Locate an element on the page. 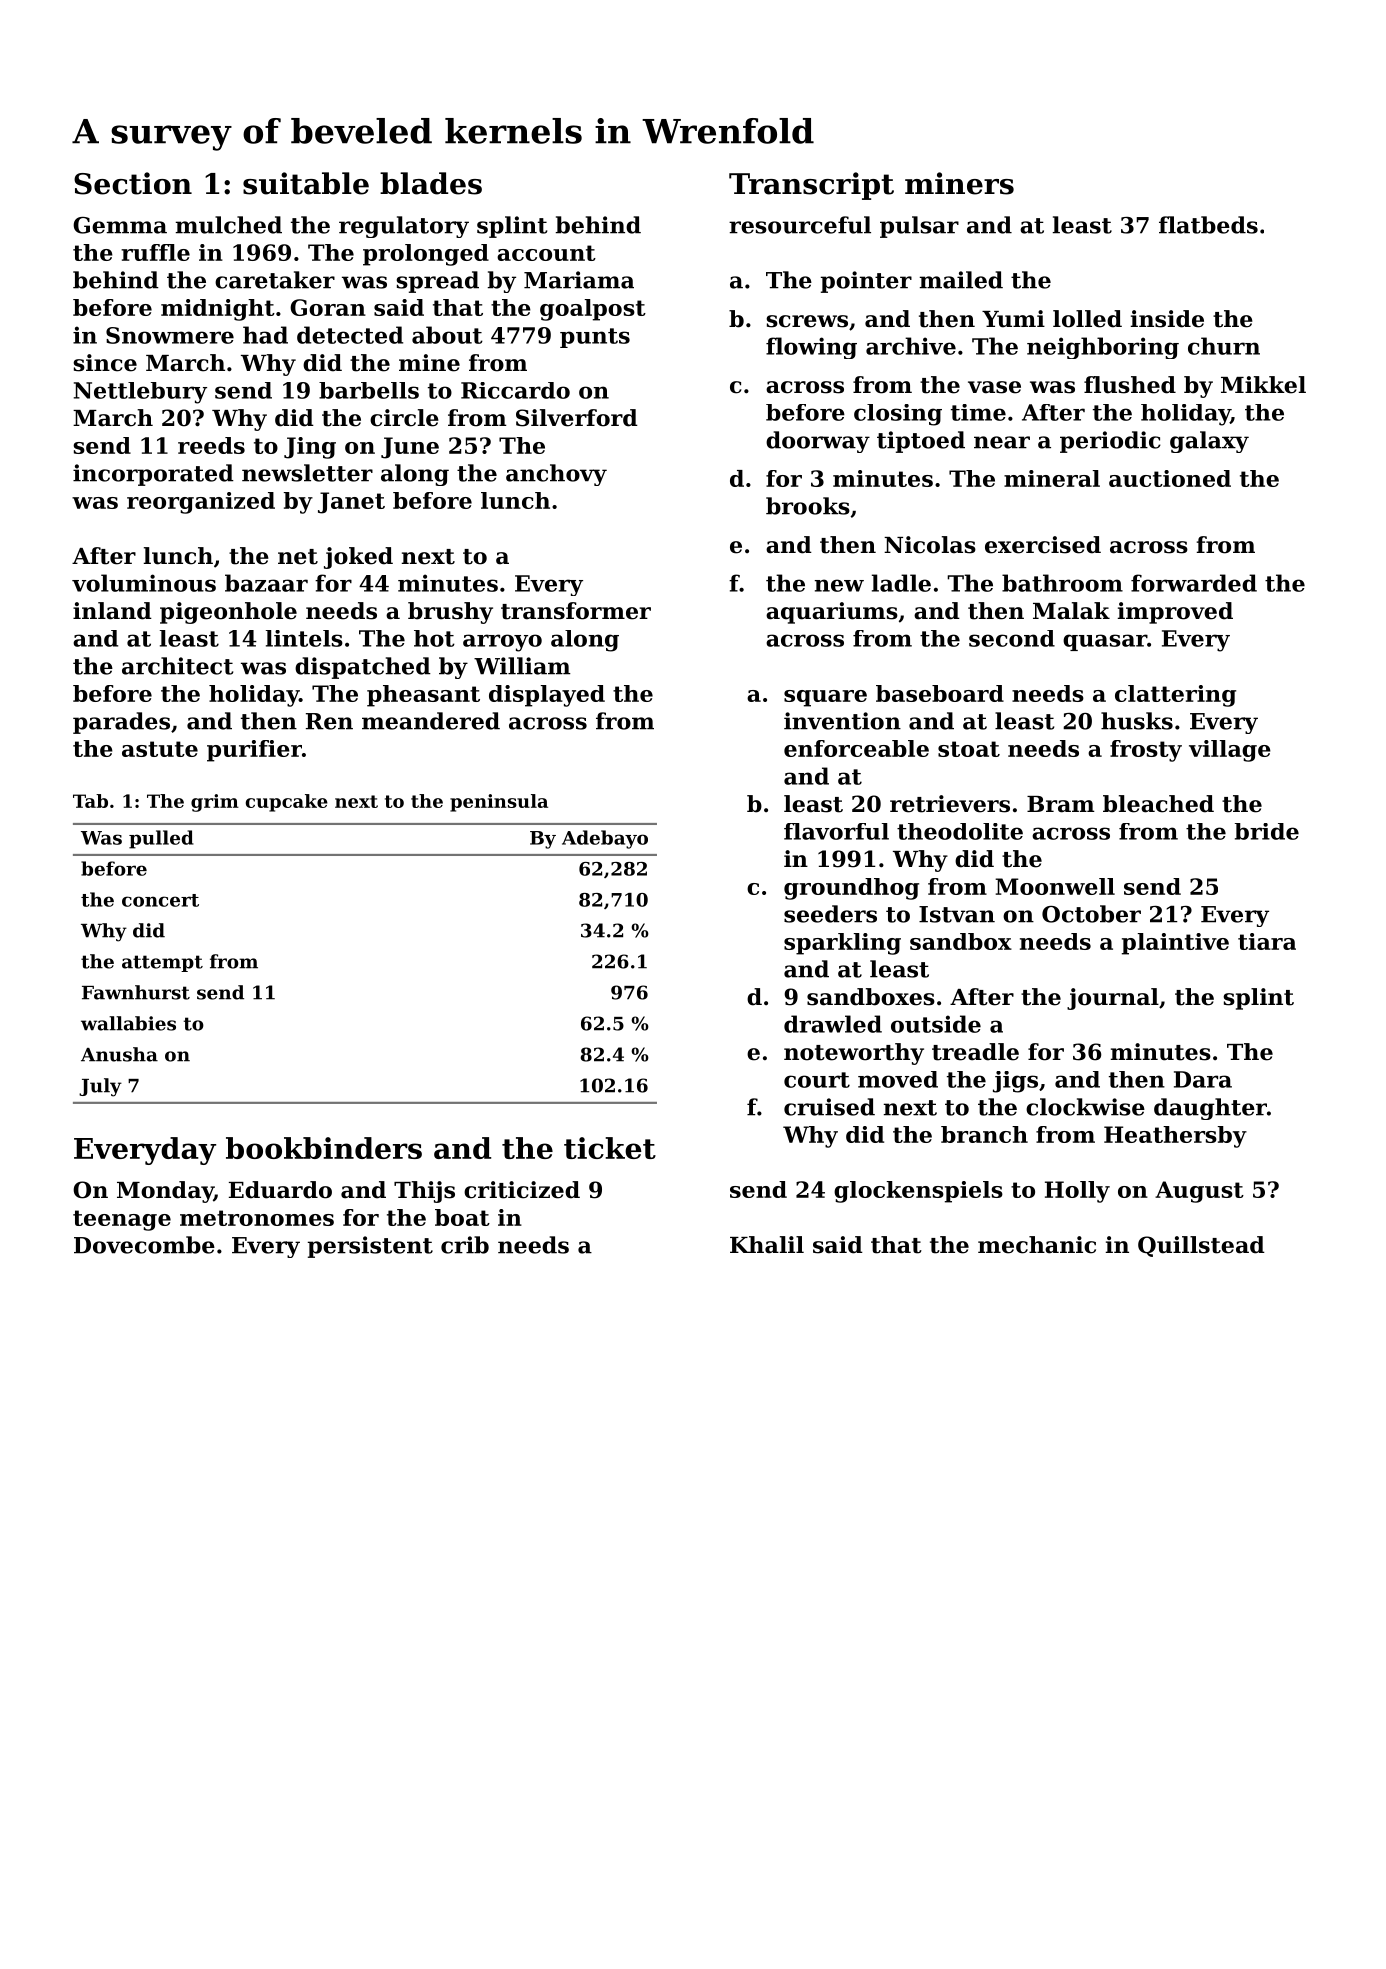 The width and height of the page is (1386, 1969). reorganized is located at coordinates (201, 503).
